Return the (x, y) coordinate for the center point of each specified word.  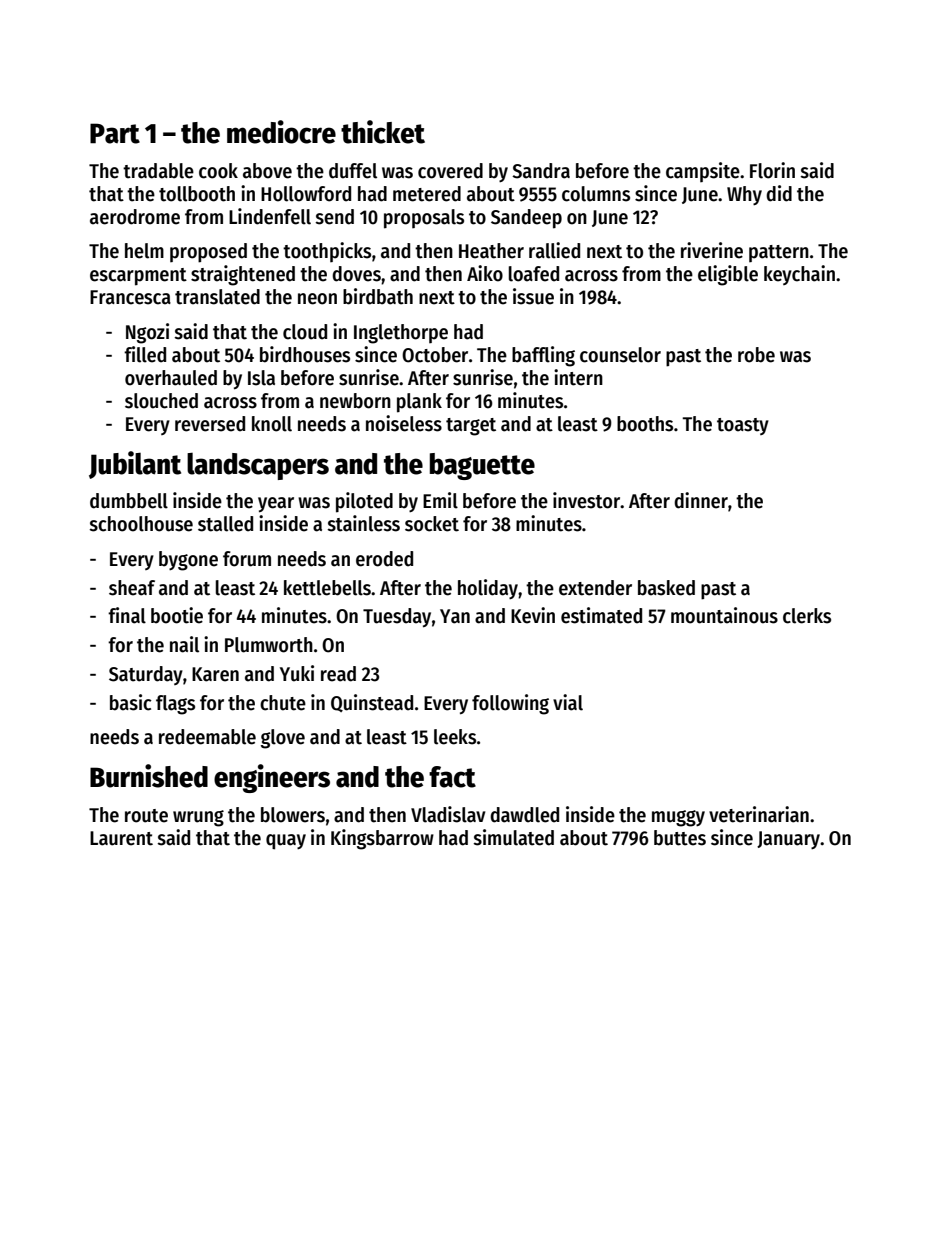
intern (578, 377)
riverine (712, 250)
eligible (728, 275)
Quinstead (372, 703)
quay (286, 842)
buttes (680, 838)
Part (115, 133)
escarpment (138, 277)
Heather (491, 251)
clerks (807, 616)
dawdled (524, 815)
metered (427, 194)
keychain (799, 275)
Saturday (146, 675)
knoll (272, 424)
